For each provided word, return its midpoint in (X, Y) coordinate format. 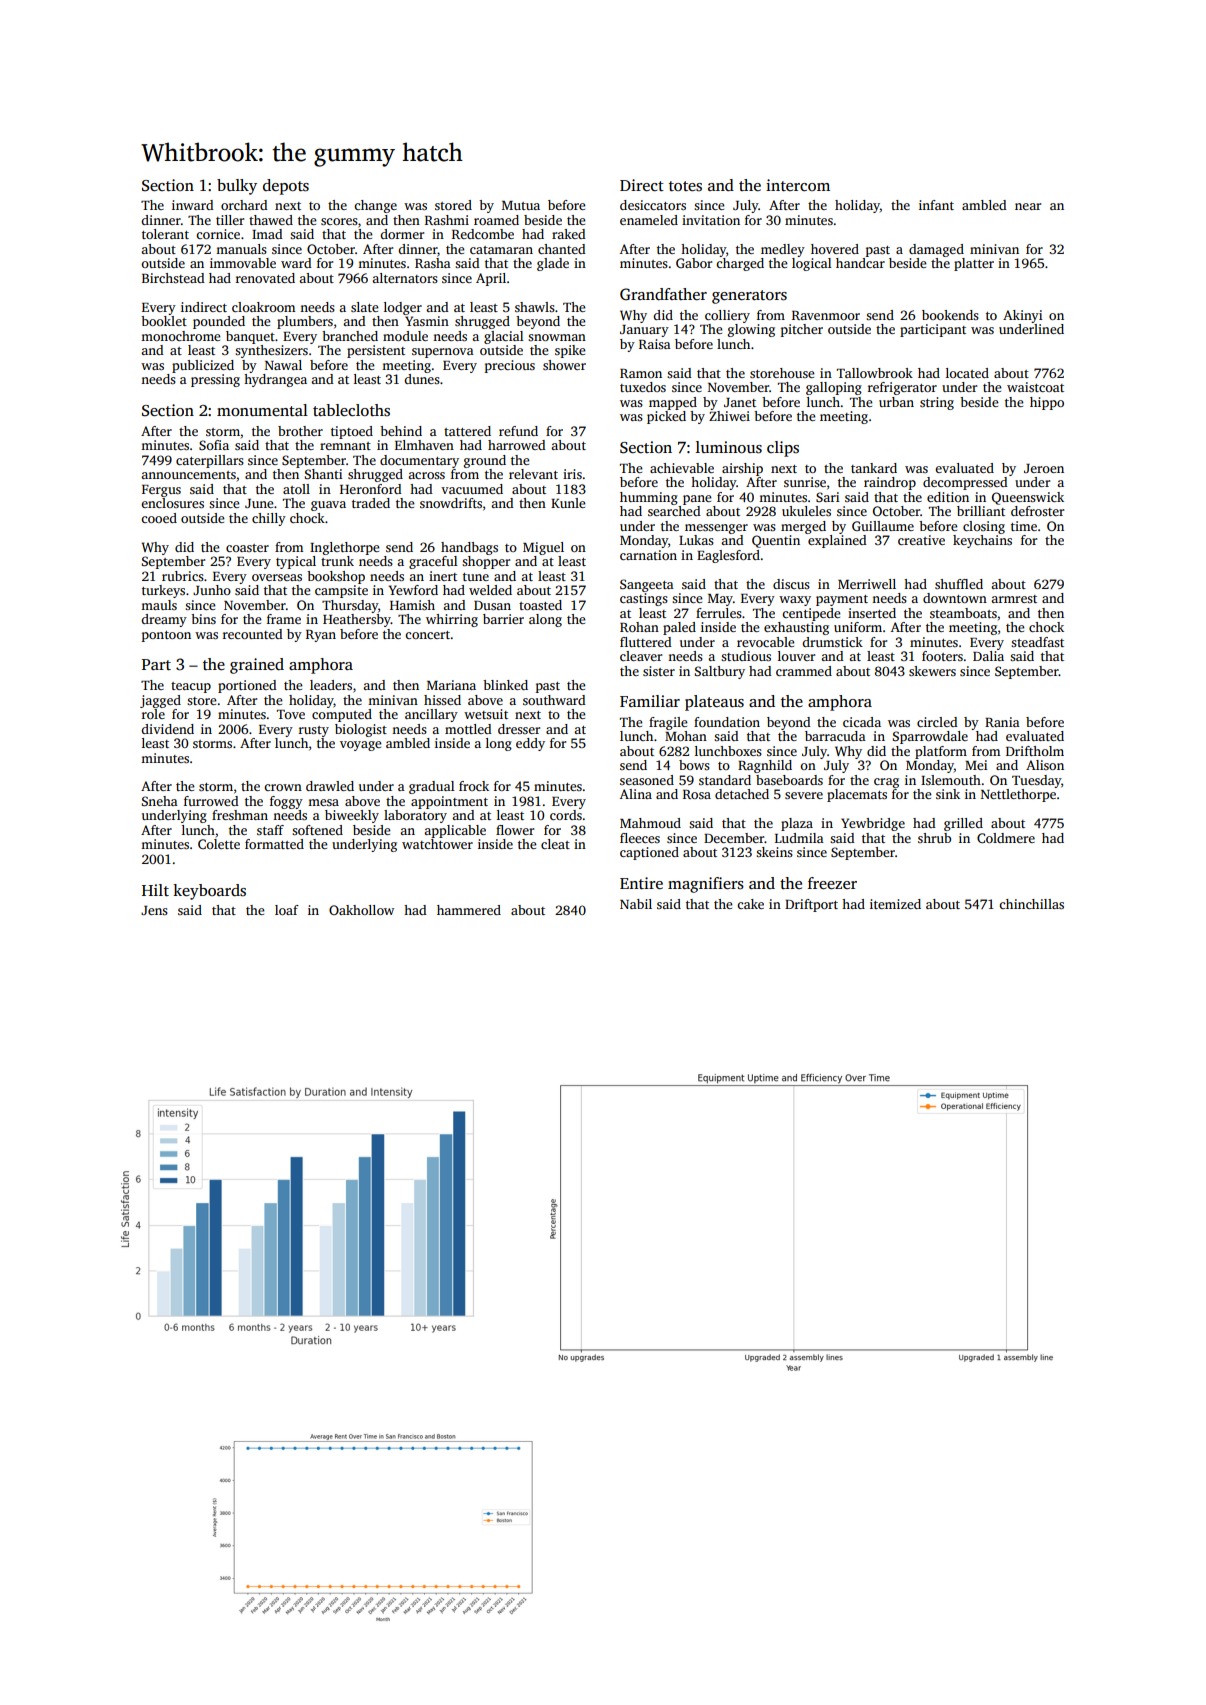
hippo (1047, 403)
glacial (504, 337)
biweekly (352, 816)
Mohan (686, 736)
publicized (203, 366)
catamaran (501, 250)
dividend (167, 729)
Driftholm (1035, 751)
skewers (932, 671)
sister (659, 671)
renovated (265, 278)
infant (936, 205)
